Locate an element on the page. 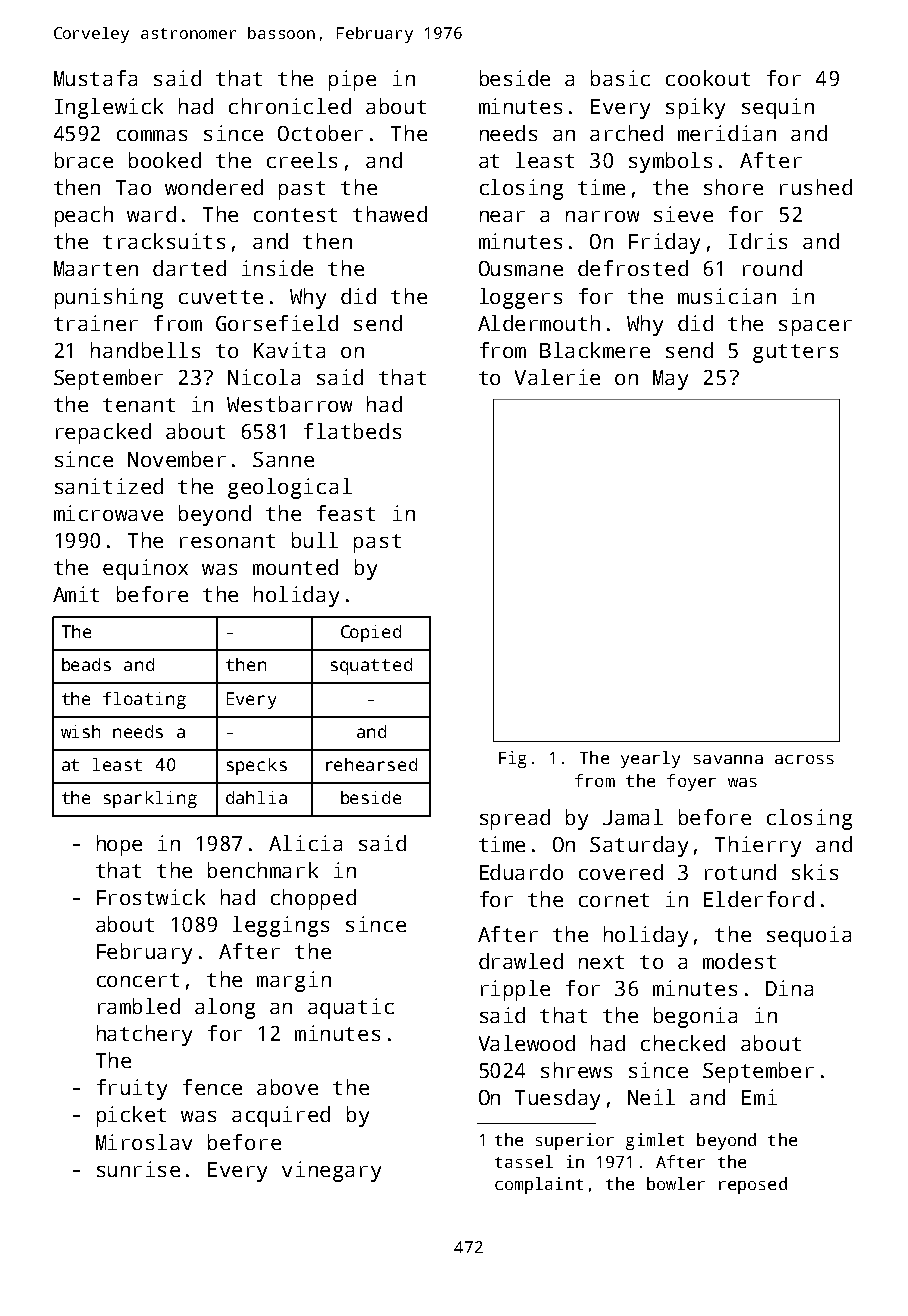  spacer is located at coordinates (815, 328).
